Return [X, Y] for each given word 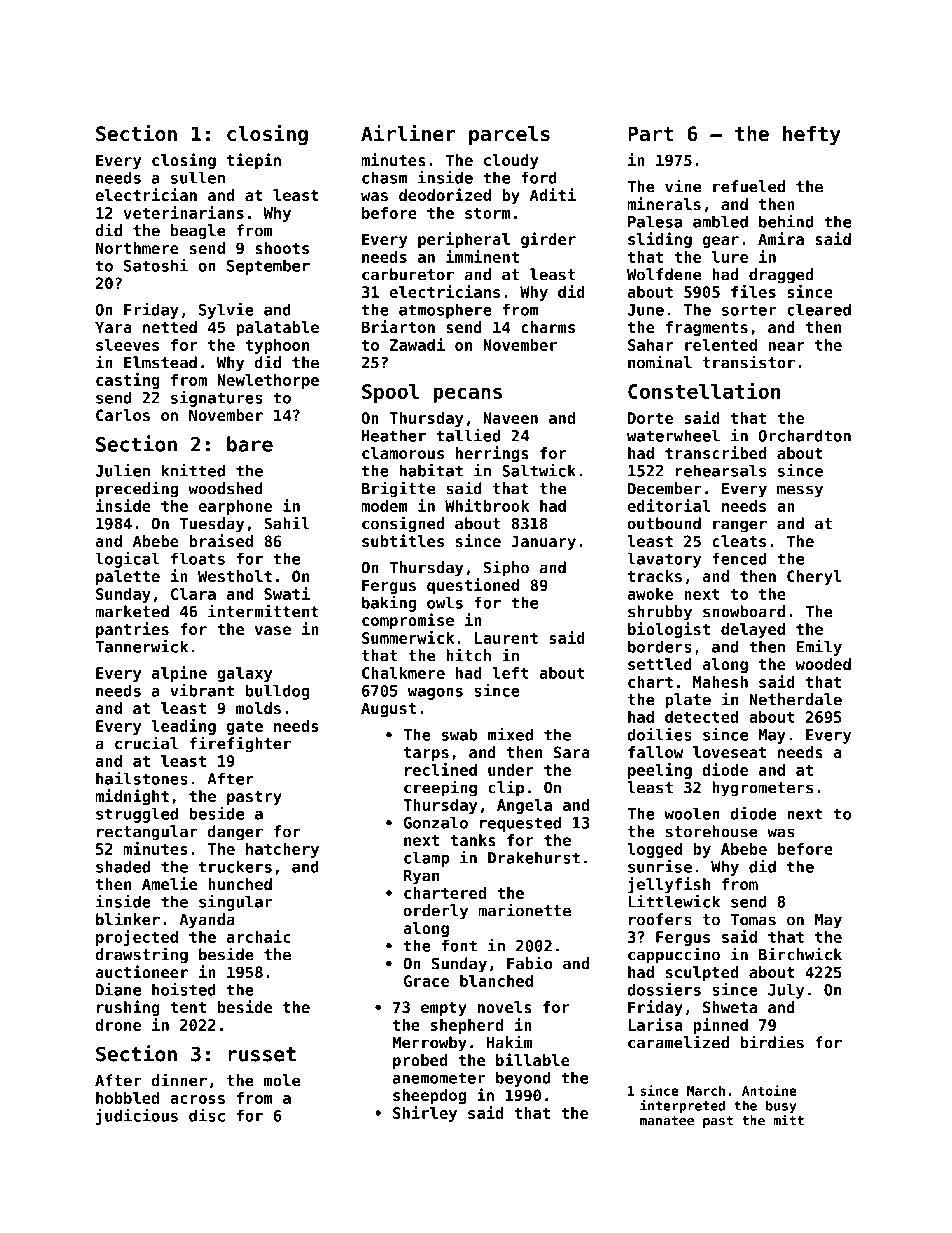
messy [800, 491]
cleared [819, 309]
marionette [524, 910]
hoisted [184, 989]
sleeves [127, 345]
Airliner [408, 133]
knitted [193, 470]
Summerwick [408, 637]
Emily [819, 648]
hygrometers [762, 789]
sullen [198, 177]
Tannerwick [141, 646]
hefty [812, 135]
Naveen [510, 418]
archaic [259, 936]
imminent [482, 256]
